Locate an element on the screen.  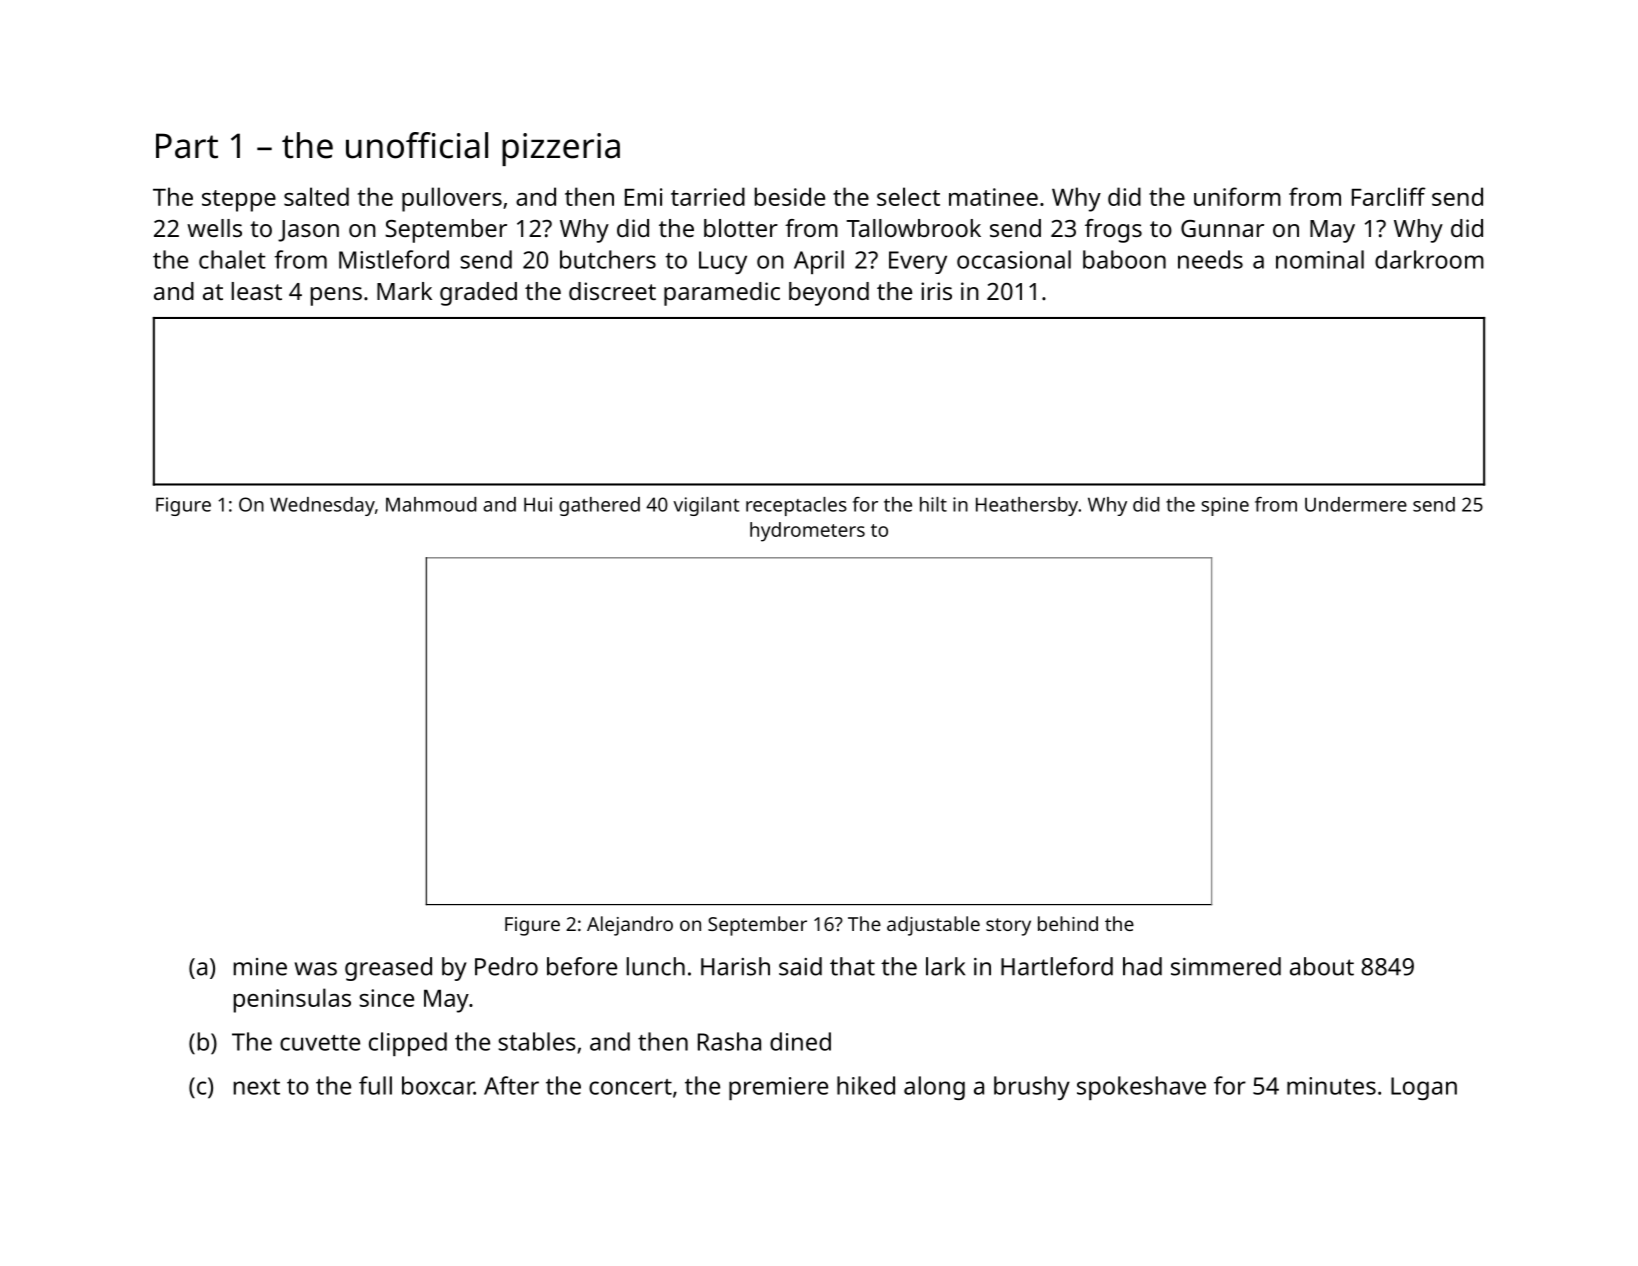
mine is located at coordinates (260, 967).
